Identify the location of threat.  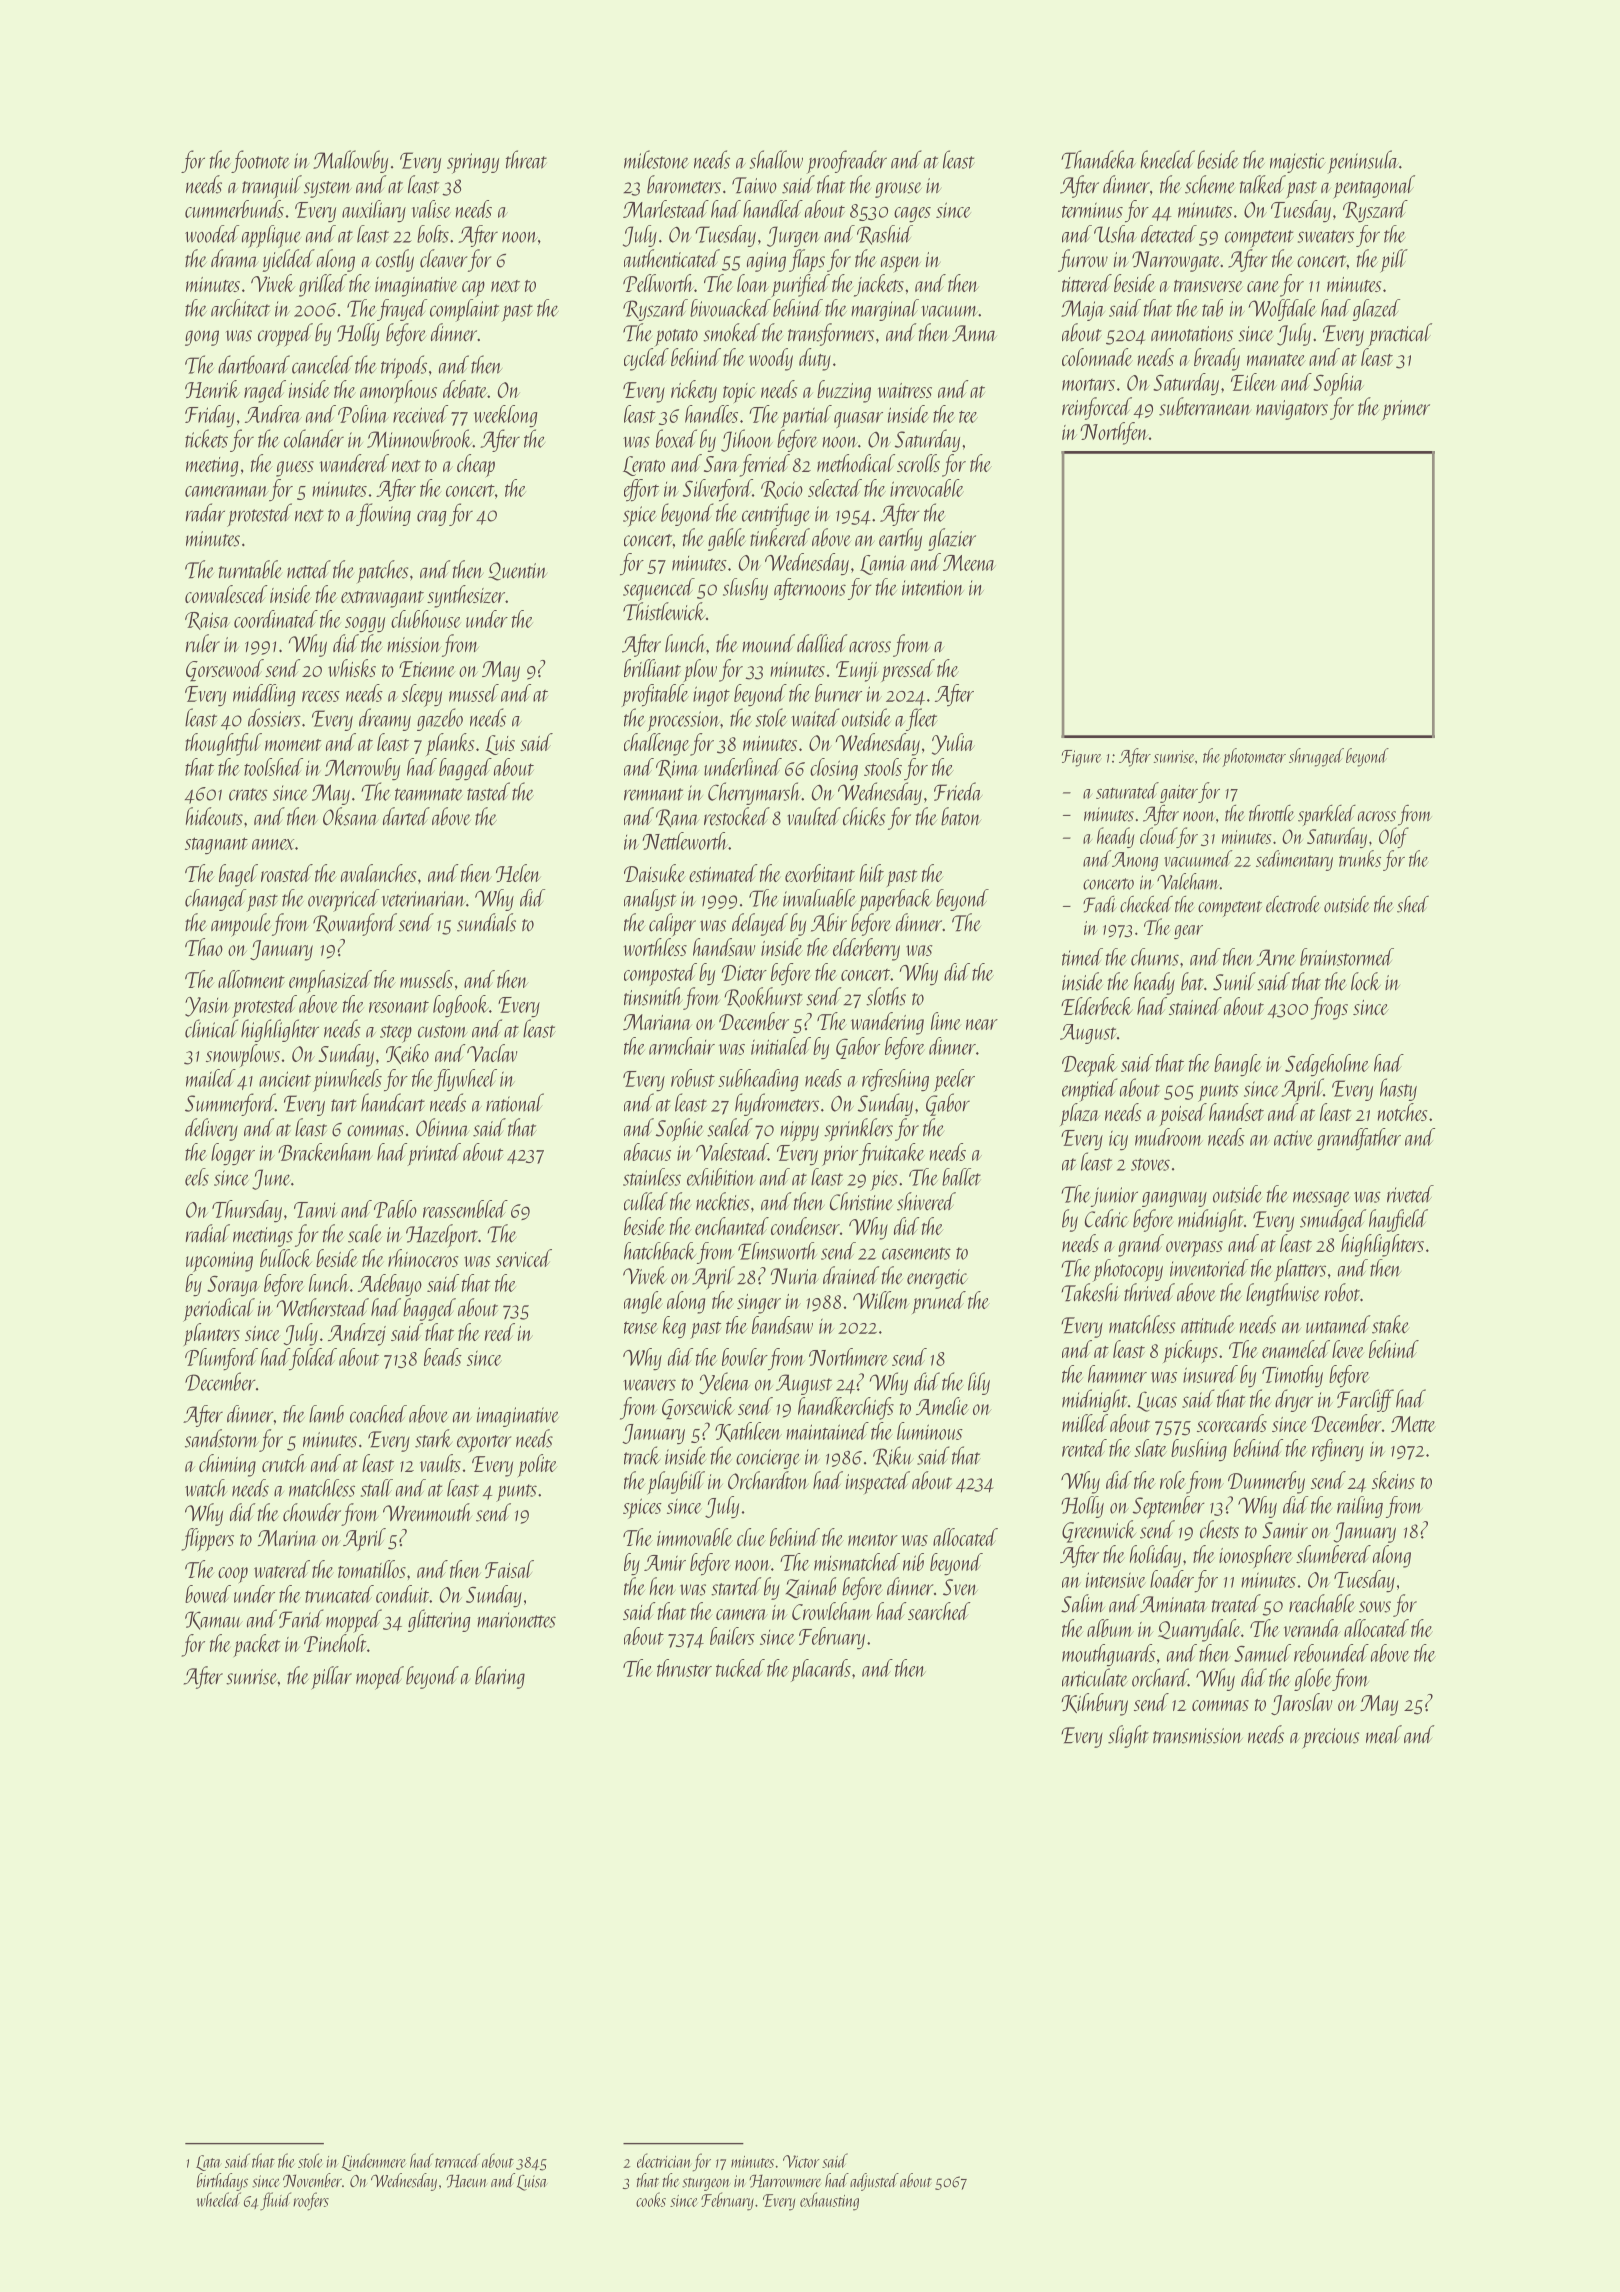
(526, 159).
